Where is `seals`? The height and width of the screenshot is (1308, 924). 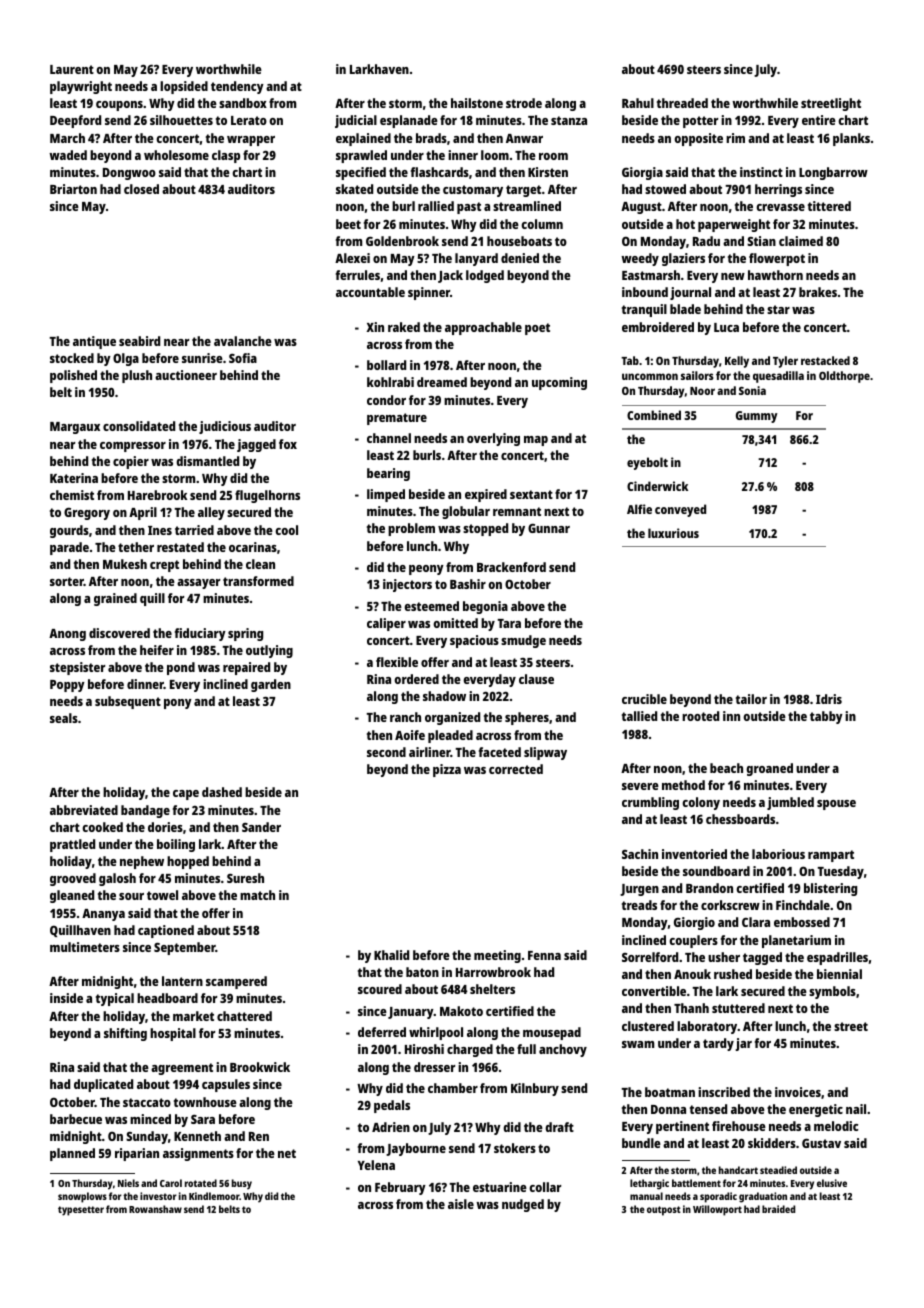 seals is located at coordinates (64, 718).
